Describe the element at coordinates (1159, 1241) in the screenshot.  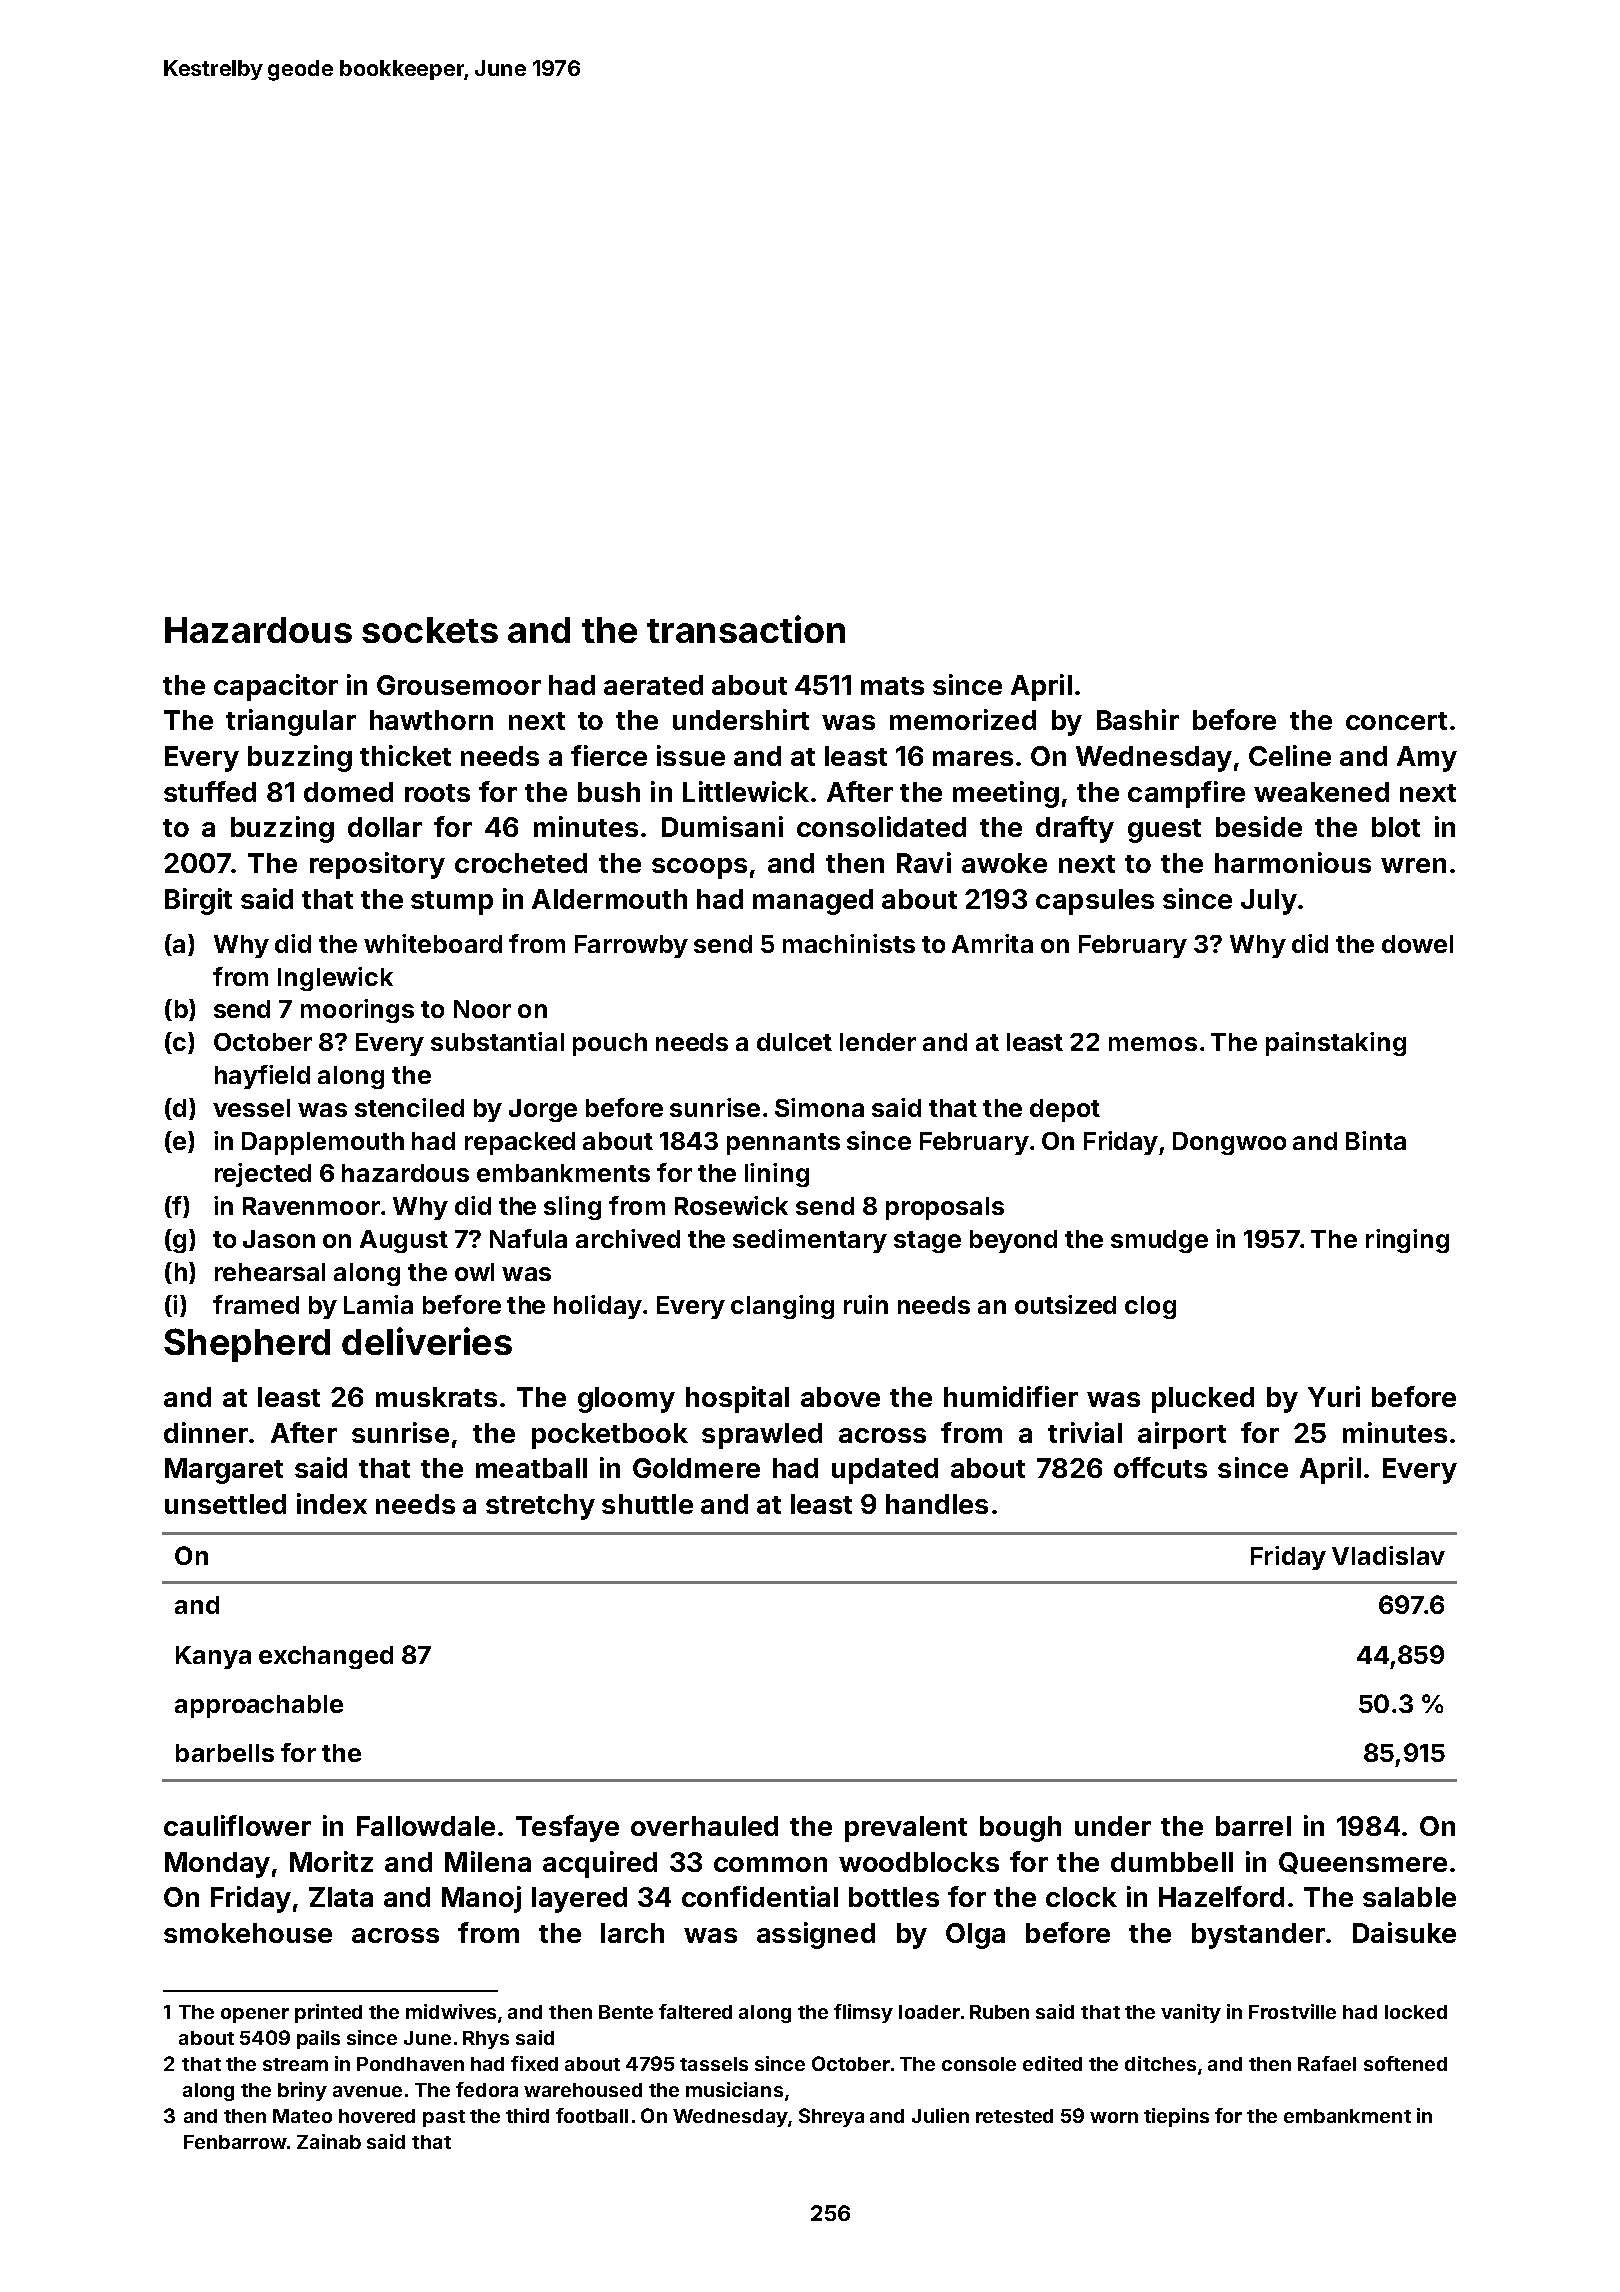
I see `smudge` at that location.
